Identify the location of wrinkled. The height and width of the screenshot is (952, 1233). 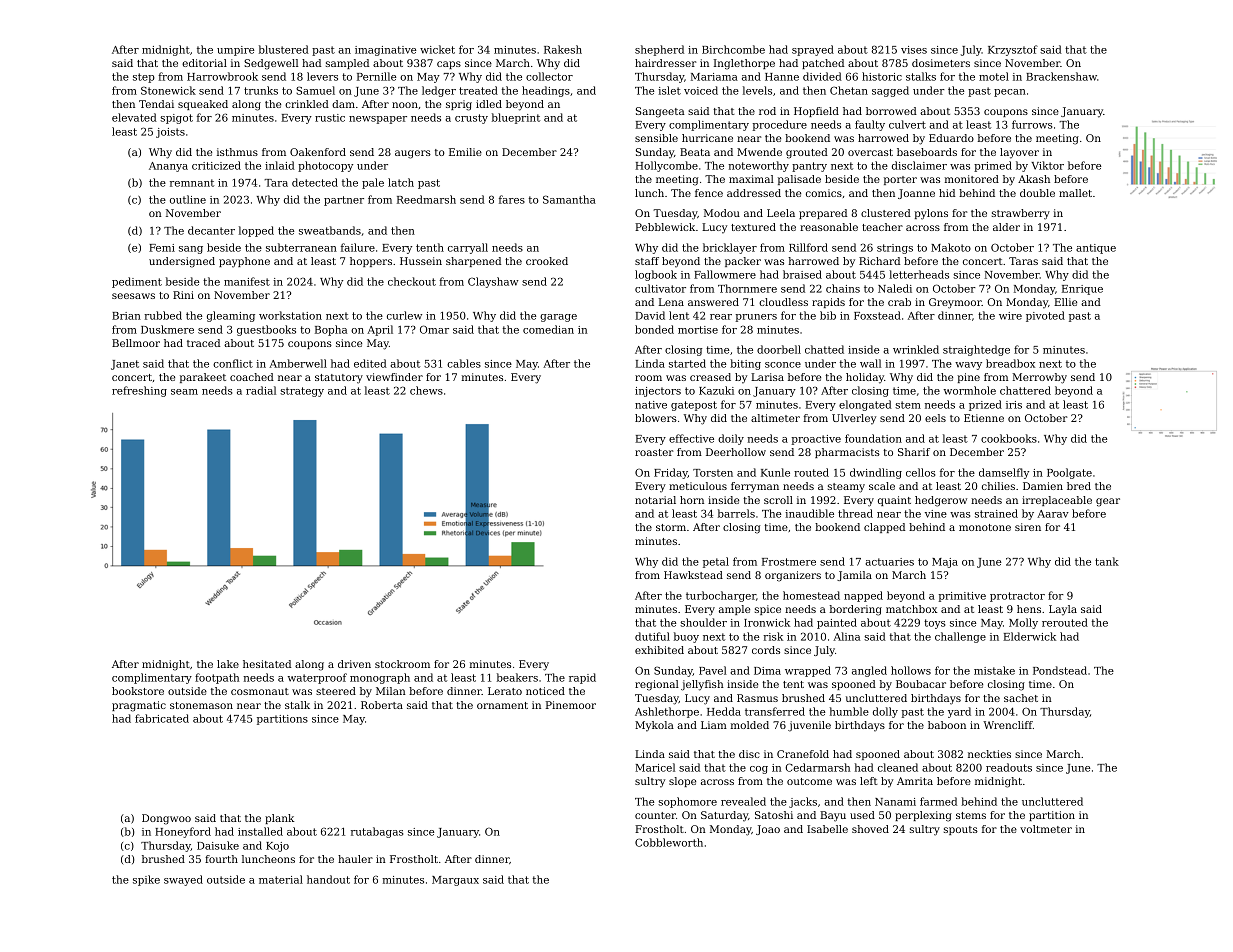
(916, 349).
